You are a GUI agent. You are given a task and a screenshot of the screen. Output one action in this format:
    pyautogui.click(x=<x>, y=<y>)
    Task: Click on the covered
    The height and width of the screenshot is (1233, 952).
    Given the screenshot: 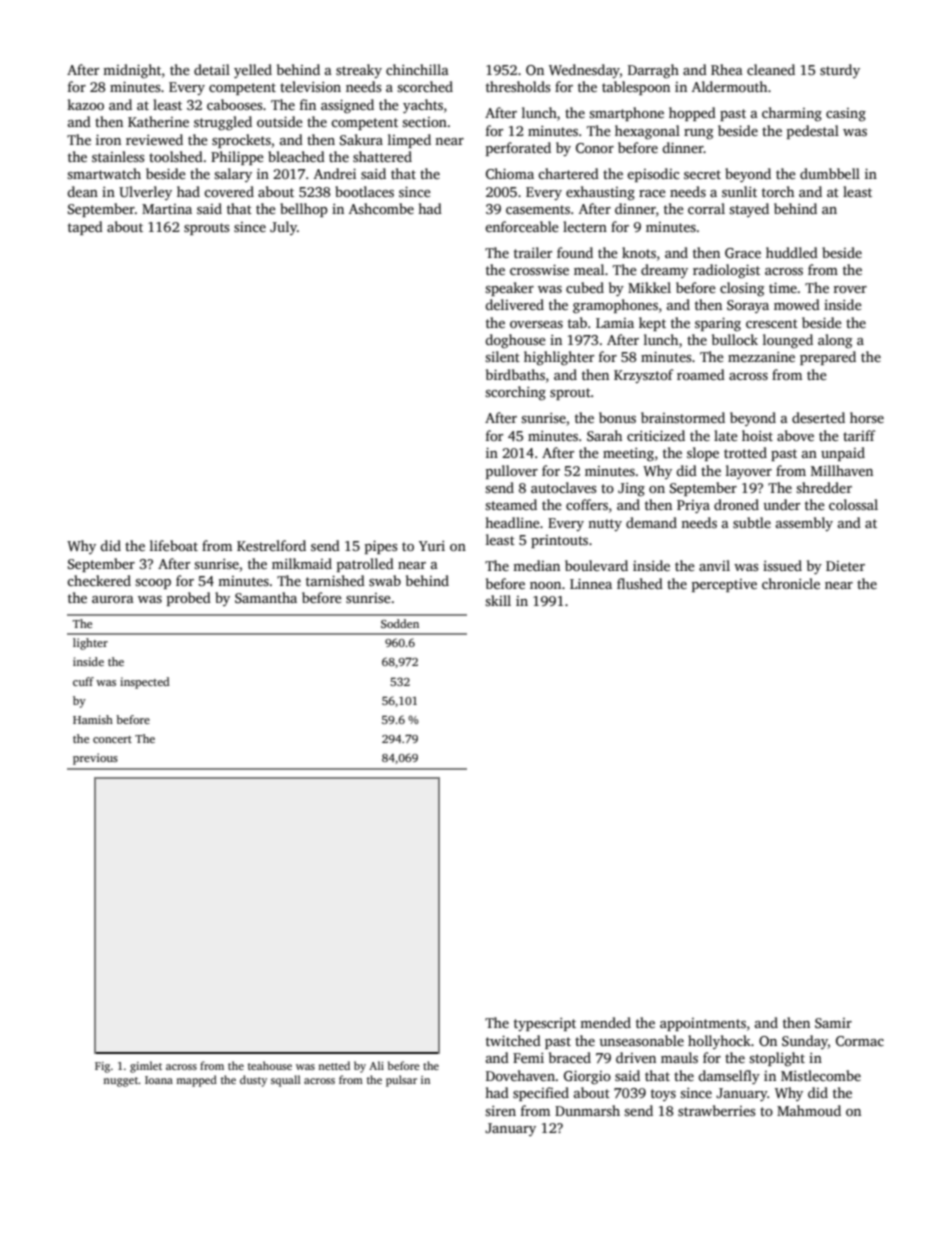 What is the action you would take?
    pyautogui.click(x=229, y=191)
